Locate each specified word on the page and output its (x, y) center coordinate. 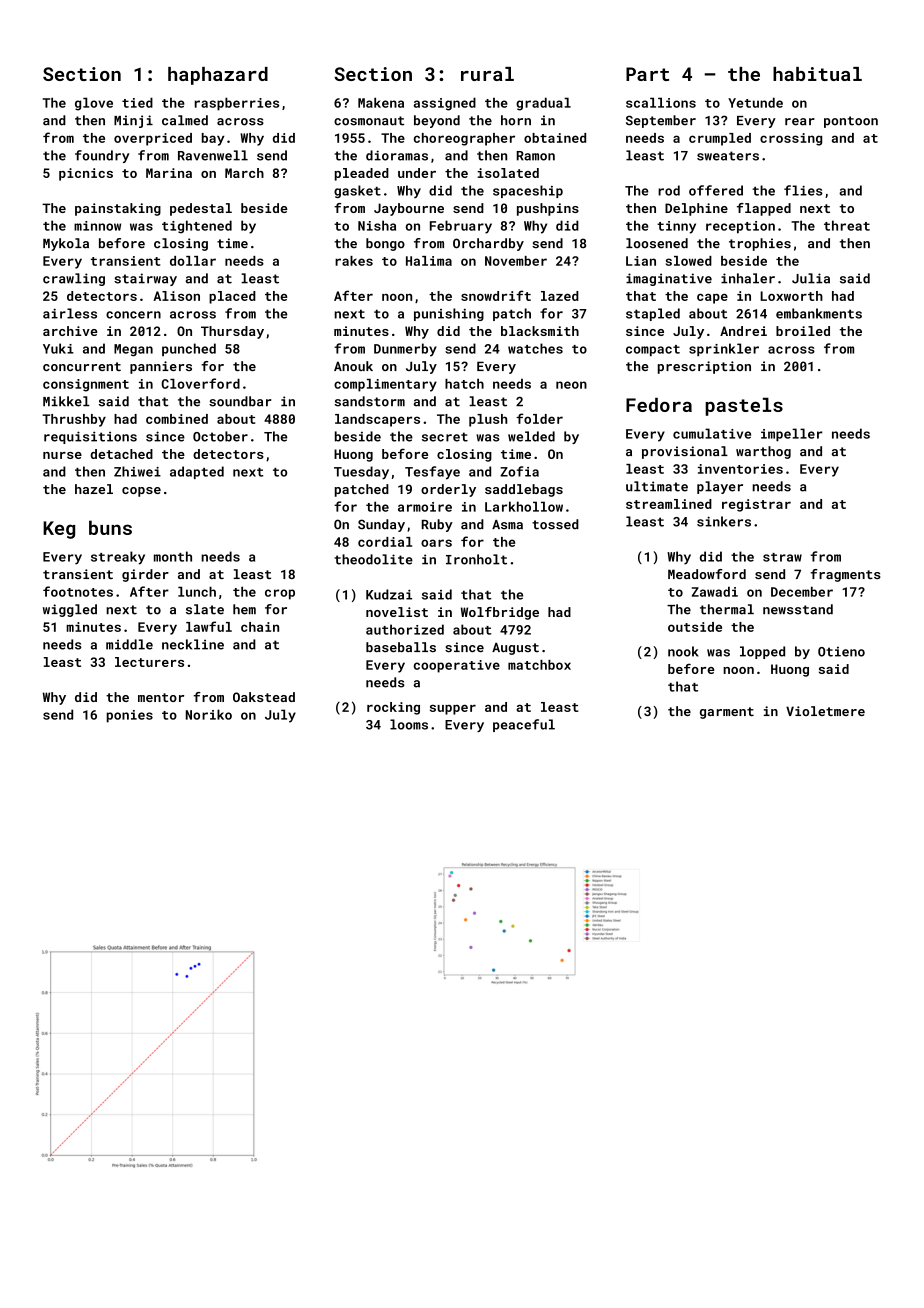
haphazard (218, 76)
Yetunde (755, 102)
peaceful (524, 725)
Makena (381, 102)
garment (727, 713)
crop (280, 594)
